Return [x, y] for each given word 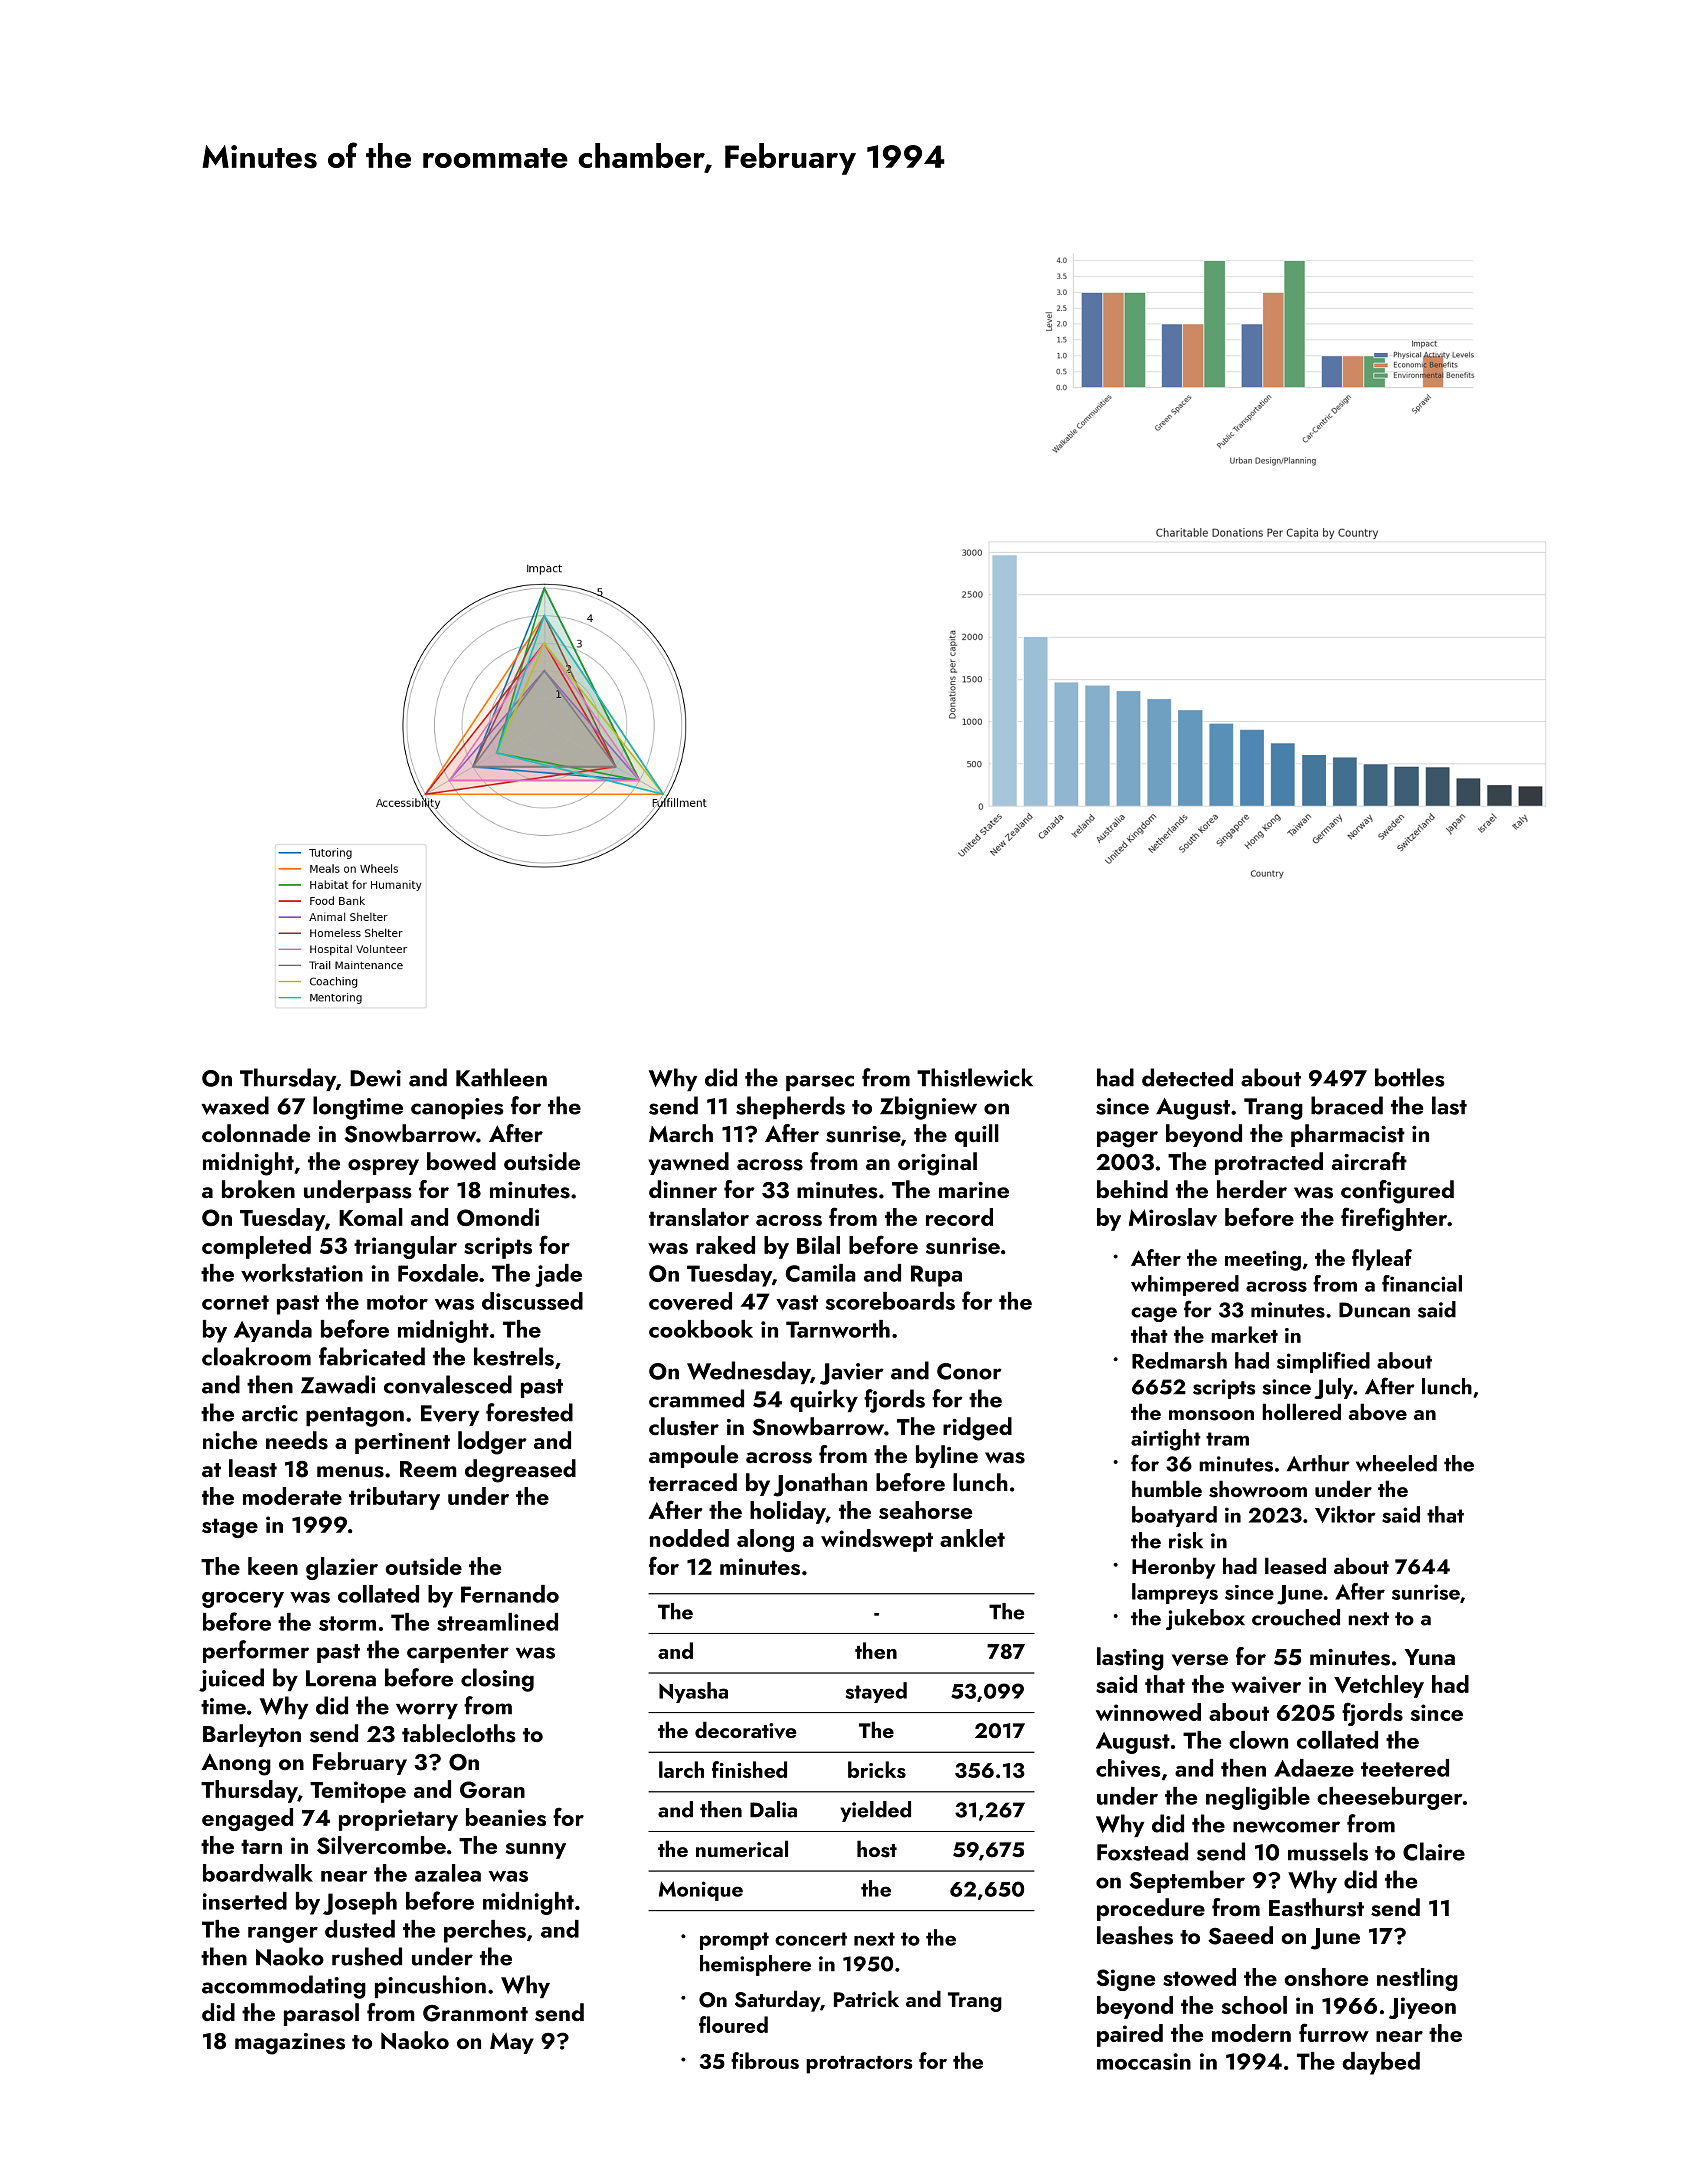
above [1378, 1412]
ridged [977, 1429]
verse [1200, 1660]
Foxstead [1142, 1851]
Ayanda [273, 1331]
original [937, 1164]
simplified [1323, 1362]
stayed [876, 1692]
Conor [969, 1371]
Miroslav [1173, 1217]
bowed [461, 1161]
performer [256, 1651]
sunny [536, 1851]
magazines [290, 2044]
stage [230, 1528]
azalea [448, 1873]
